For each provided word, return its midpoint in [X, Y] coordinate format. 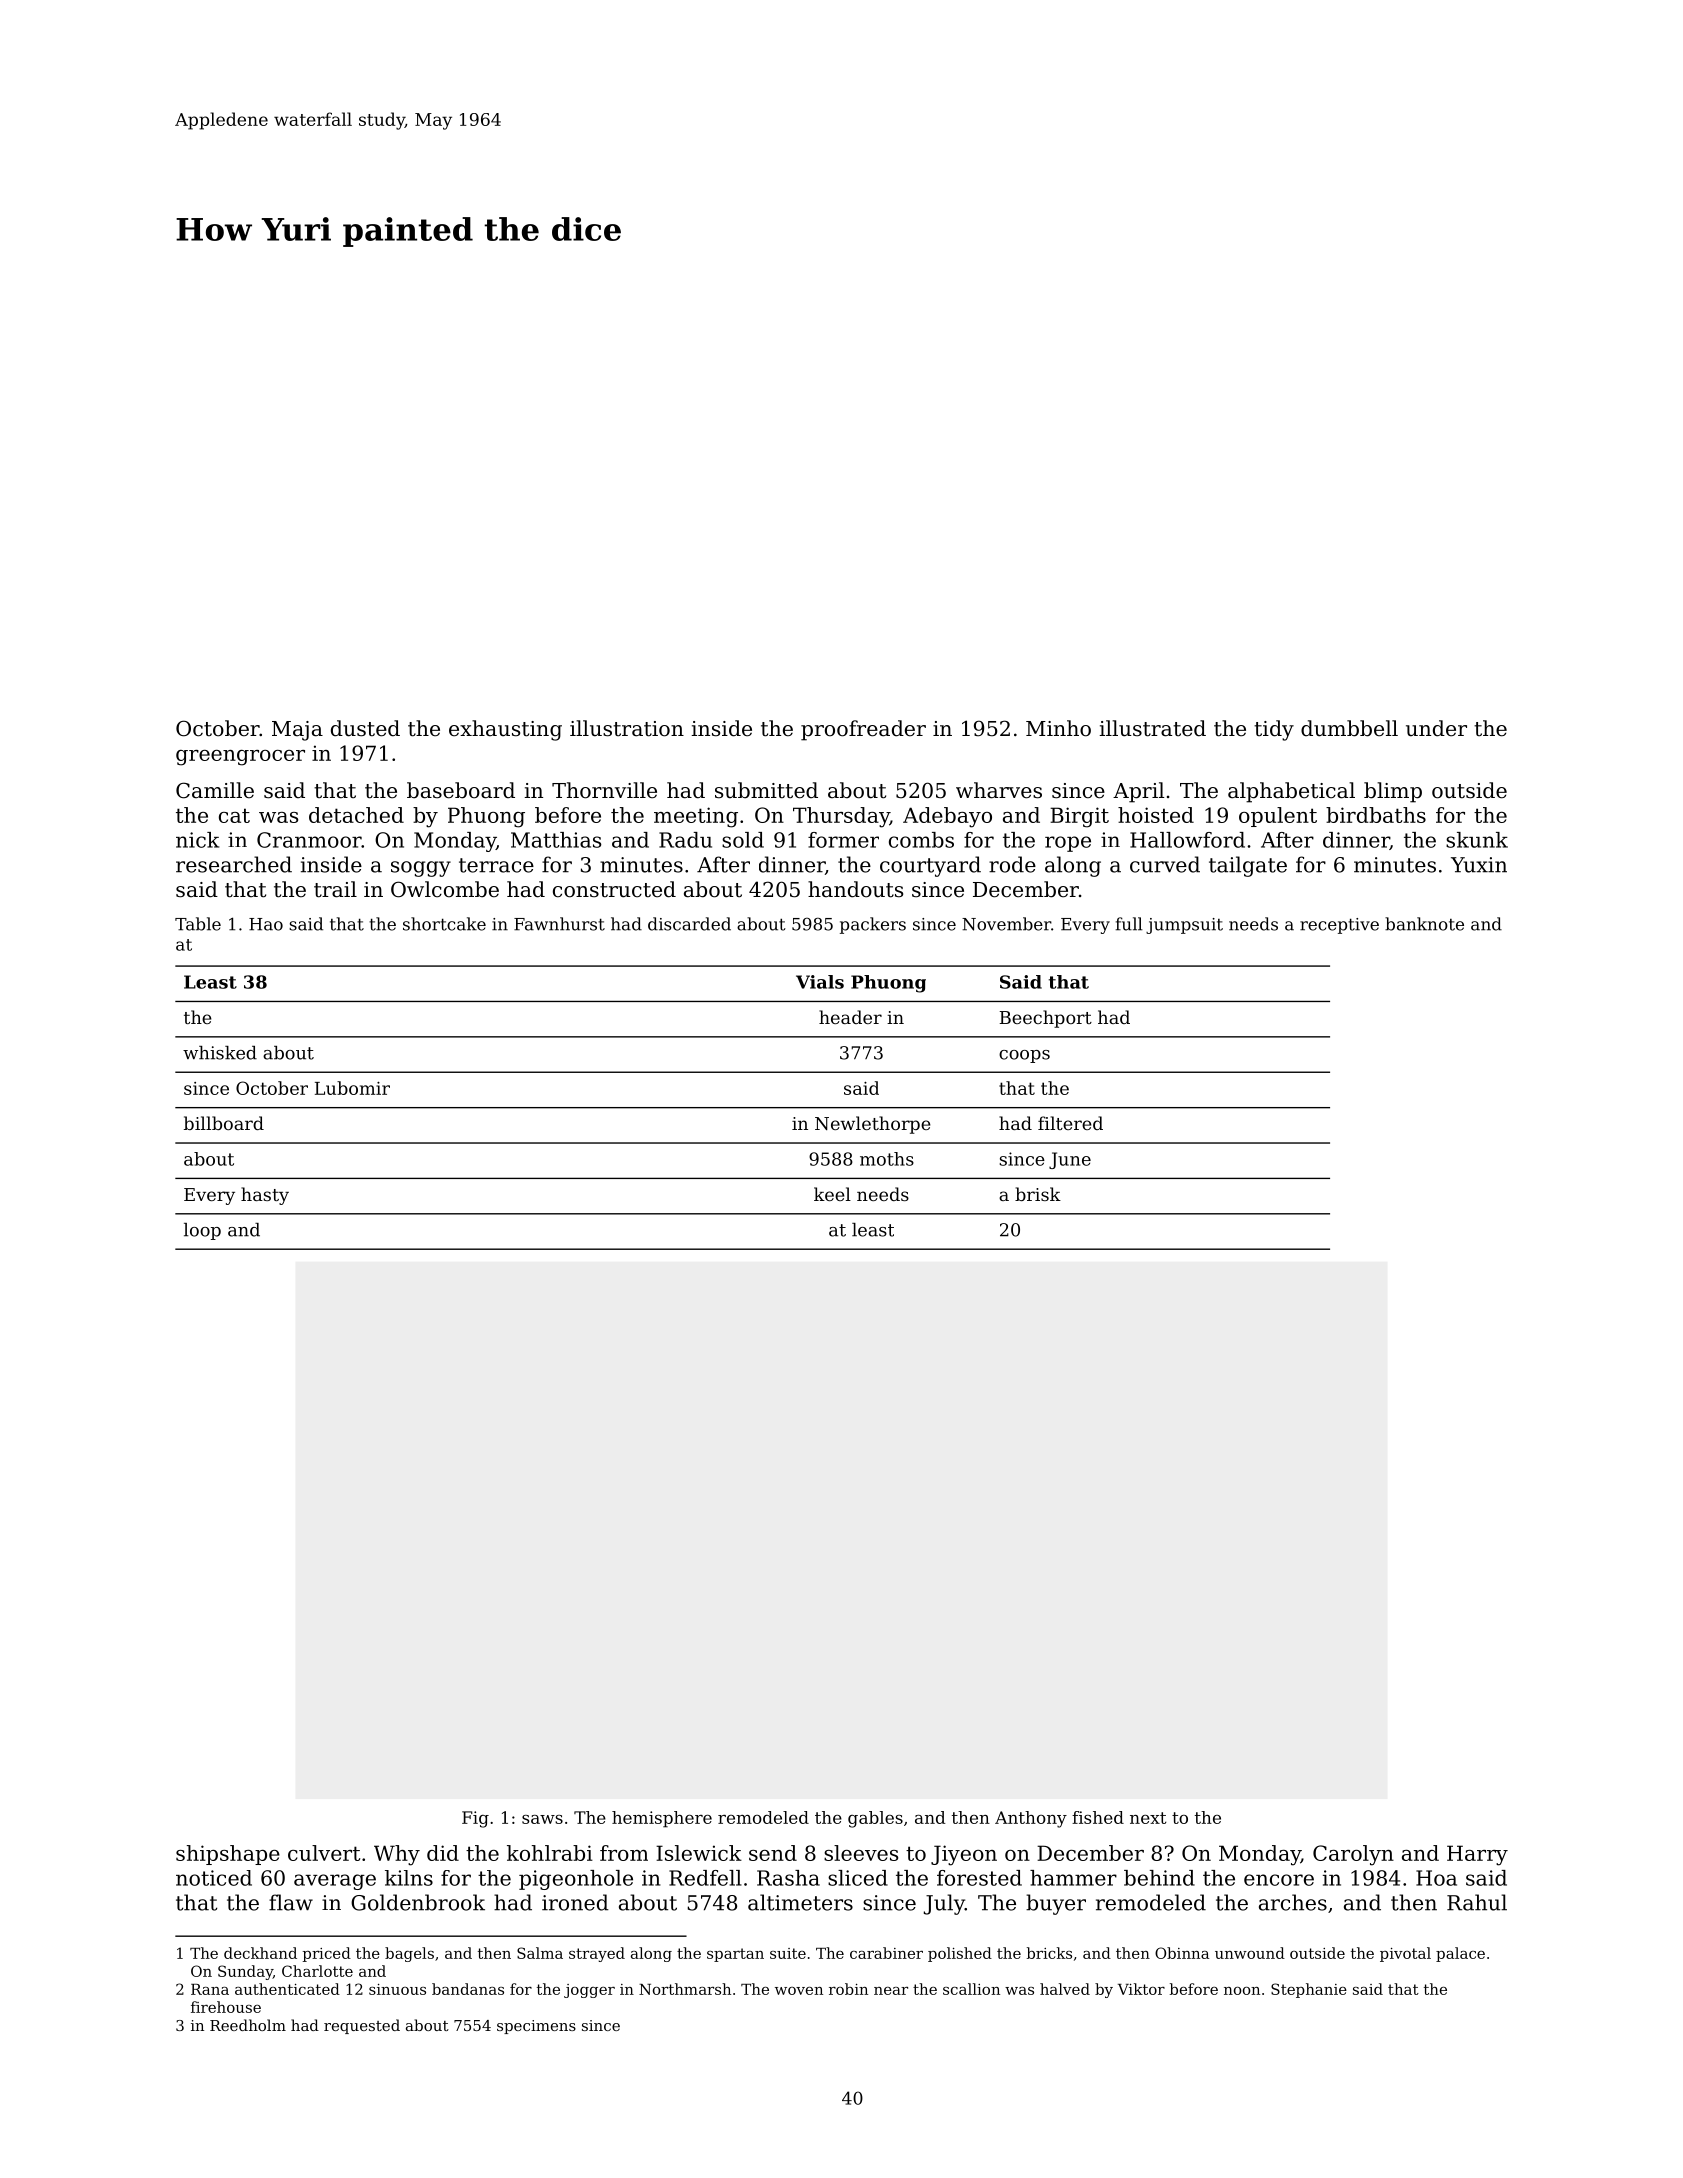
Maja [297, 731]
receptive [1339, 926]
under [1436, 728]
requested [362, 2026]
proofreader [863, 730]
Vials [820, 982]
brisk [1038, 1194]
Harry [1477, 1855]
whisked [220, 1053]
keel [832, 1194]
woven [799, 1991]
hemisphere [662, 1819]
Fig [475, 1819]
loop [202, 1231]
